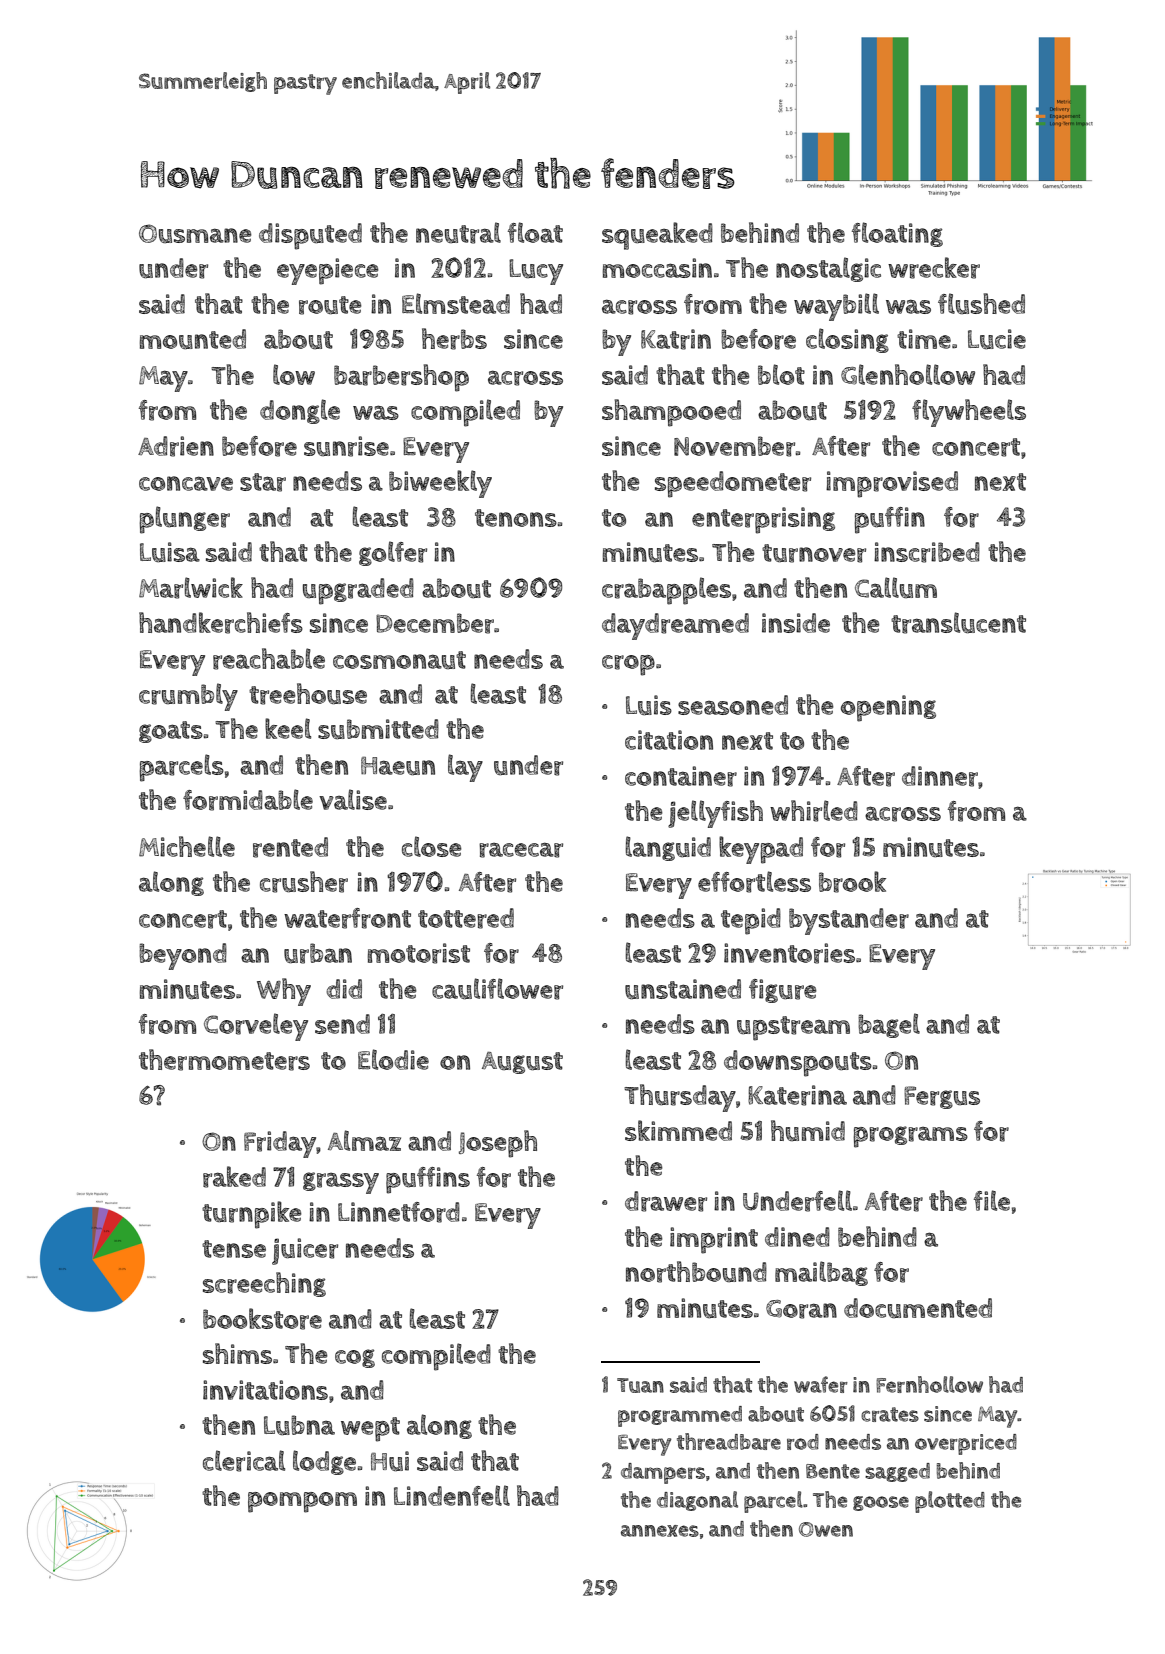  What do you see at coordinates (390, 1461) in the screenshot?
I see `Hui` at bounding box center [390, 1461].
